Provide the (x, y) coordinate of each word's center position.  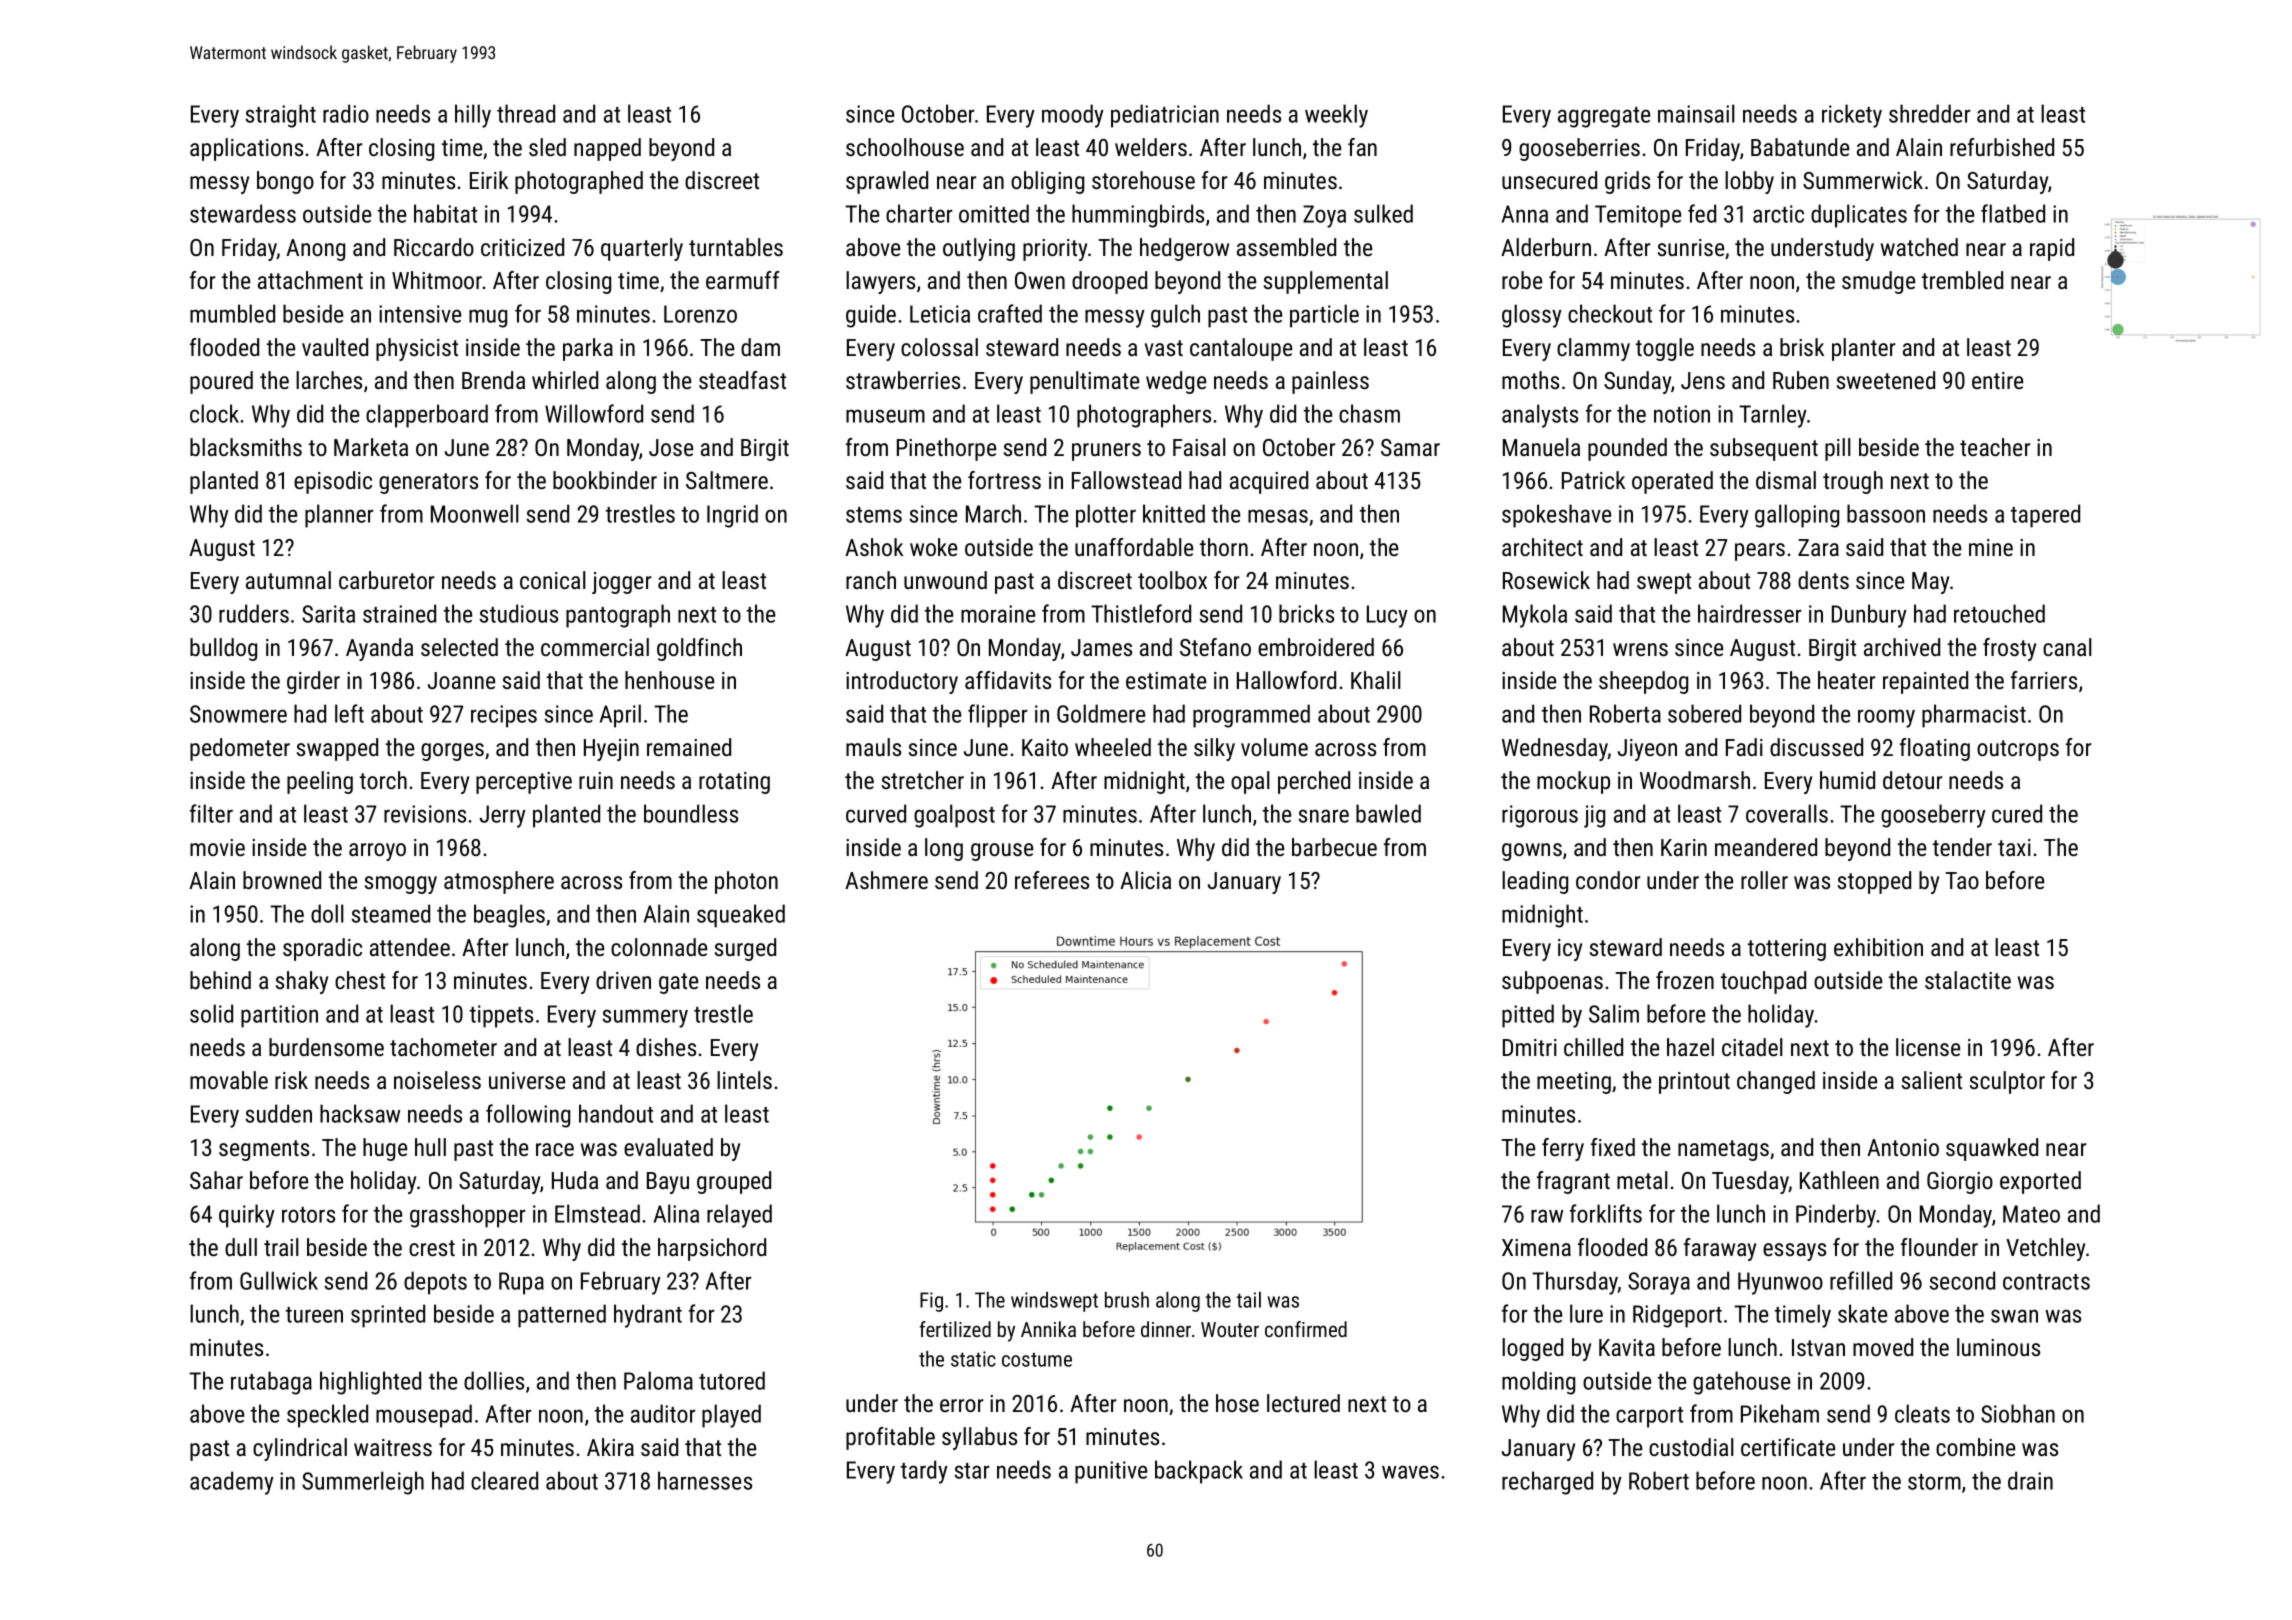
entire (1997, 380)
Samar (1410, 447)
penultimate (1084, 382)
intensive (420, 314)
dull (241, 1247)
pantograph (618, 616)
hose (1237, 1403)
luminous (1998, 1347)
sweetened (1886, 380)
